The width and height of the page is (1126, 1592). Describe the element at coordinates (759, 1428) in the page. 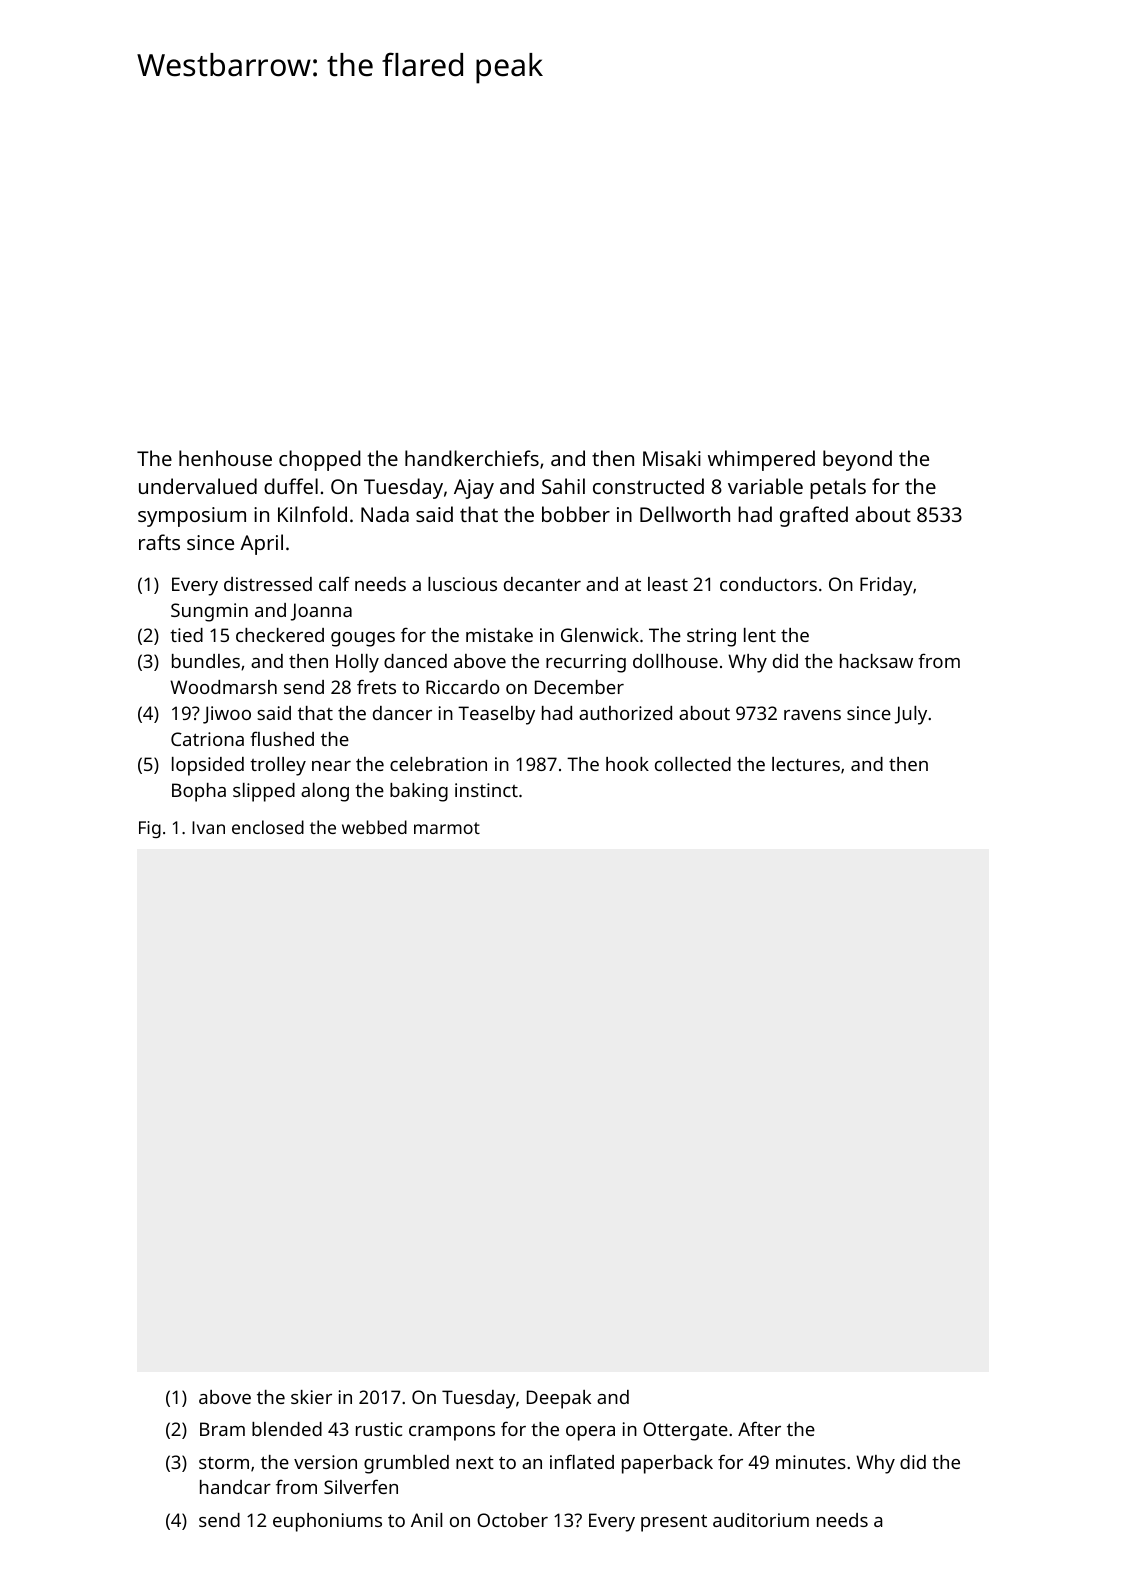

I see `After` at that location.
